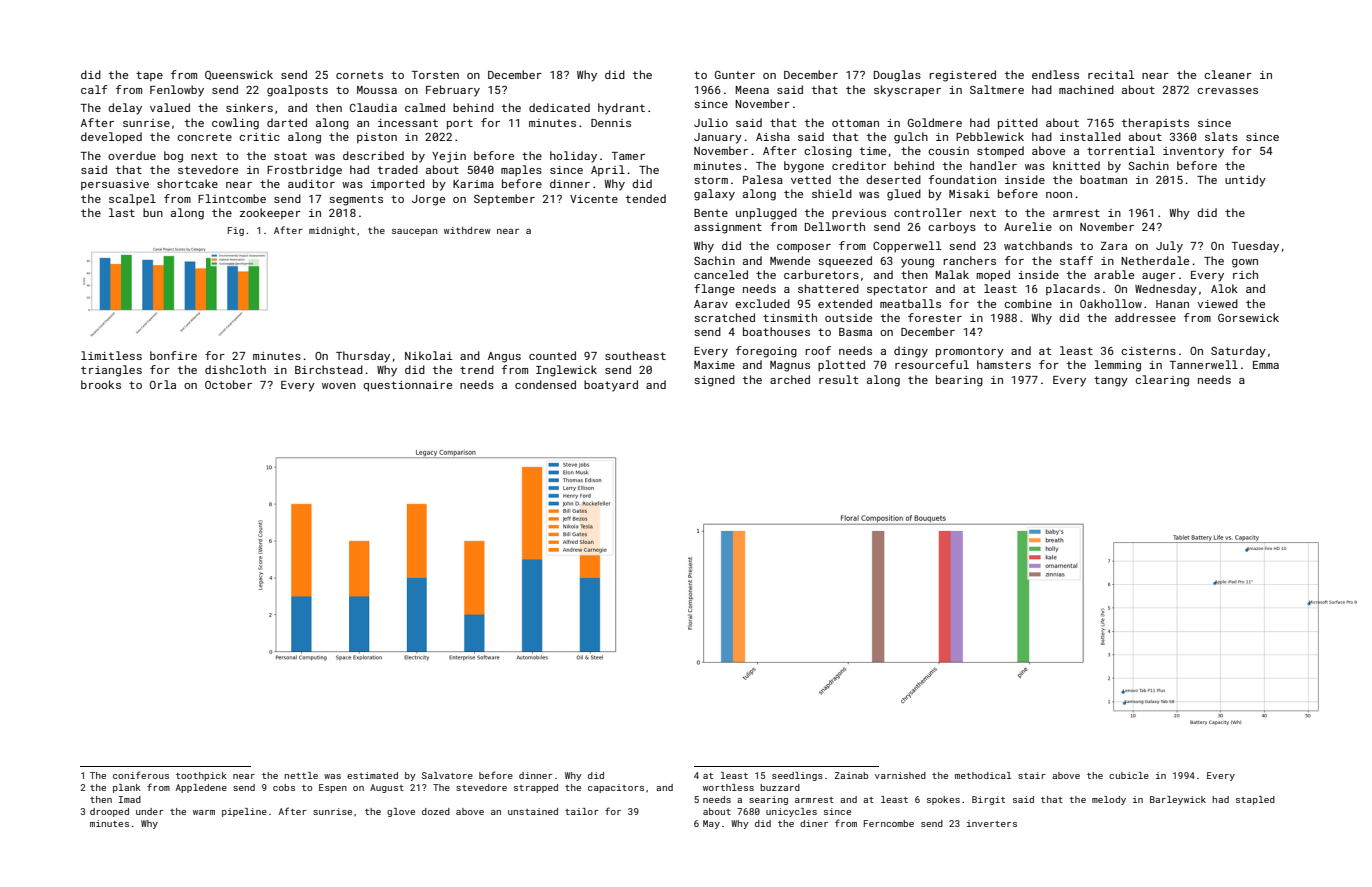  I want to click on piston, so click(377, 138).
